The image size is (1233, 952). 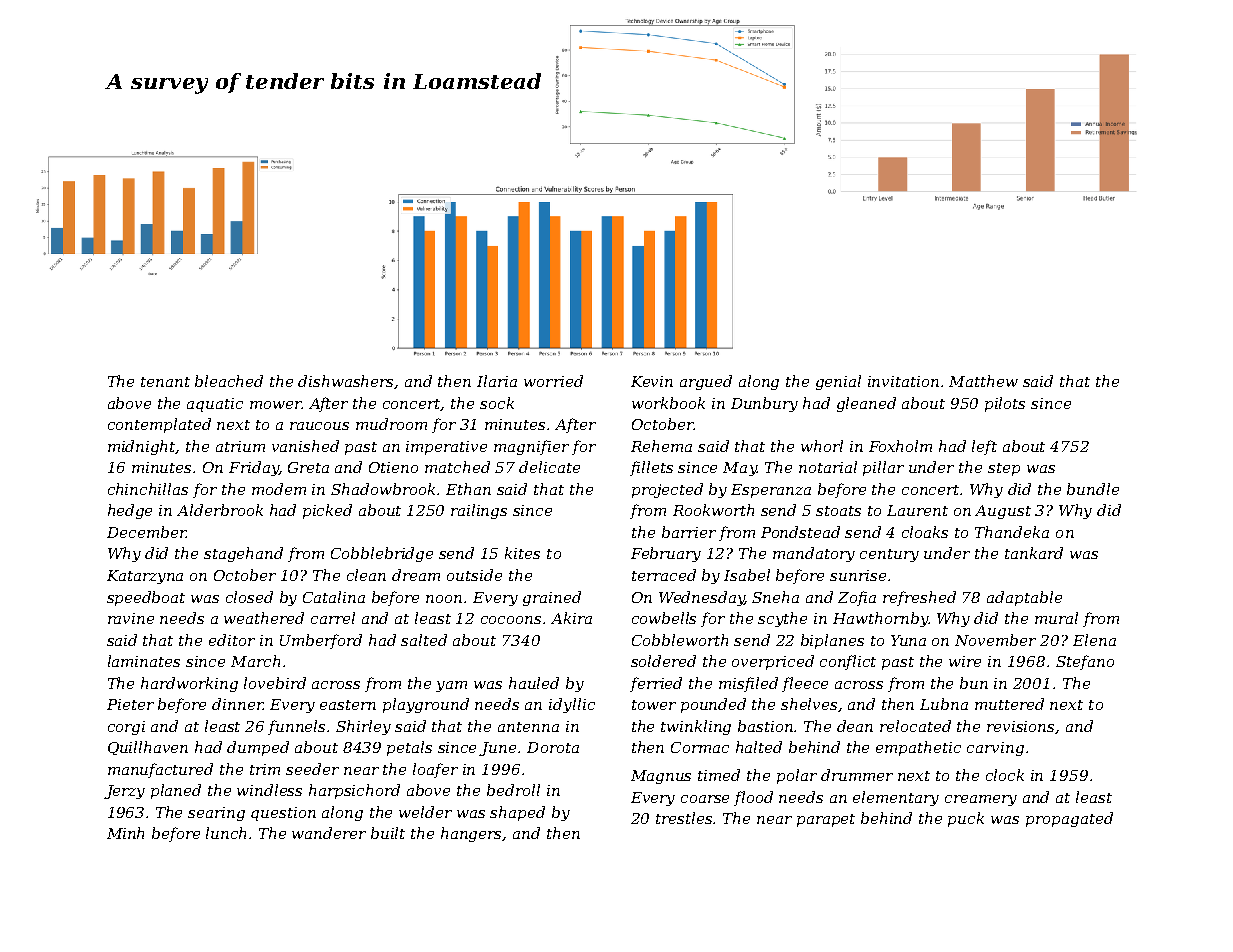 What do you see at coordinates (346, 382) in the image?
I see `dishwashers` at bounding box center [346, 382].
